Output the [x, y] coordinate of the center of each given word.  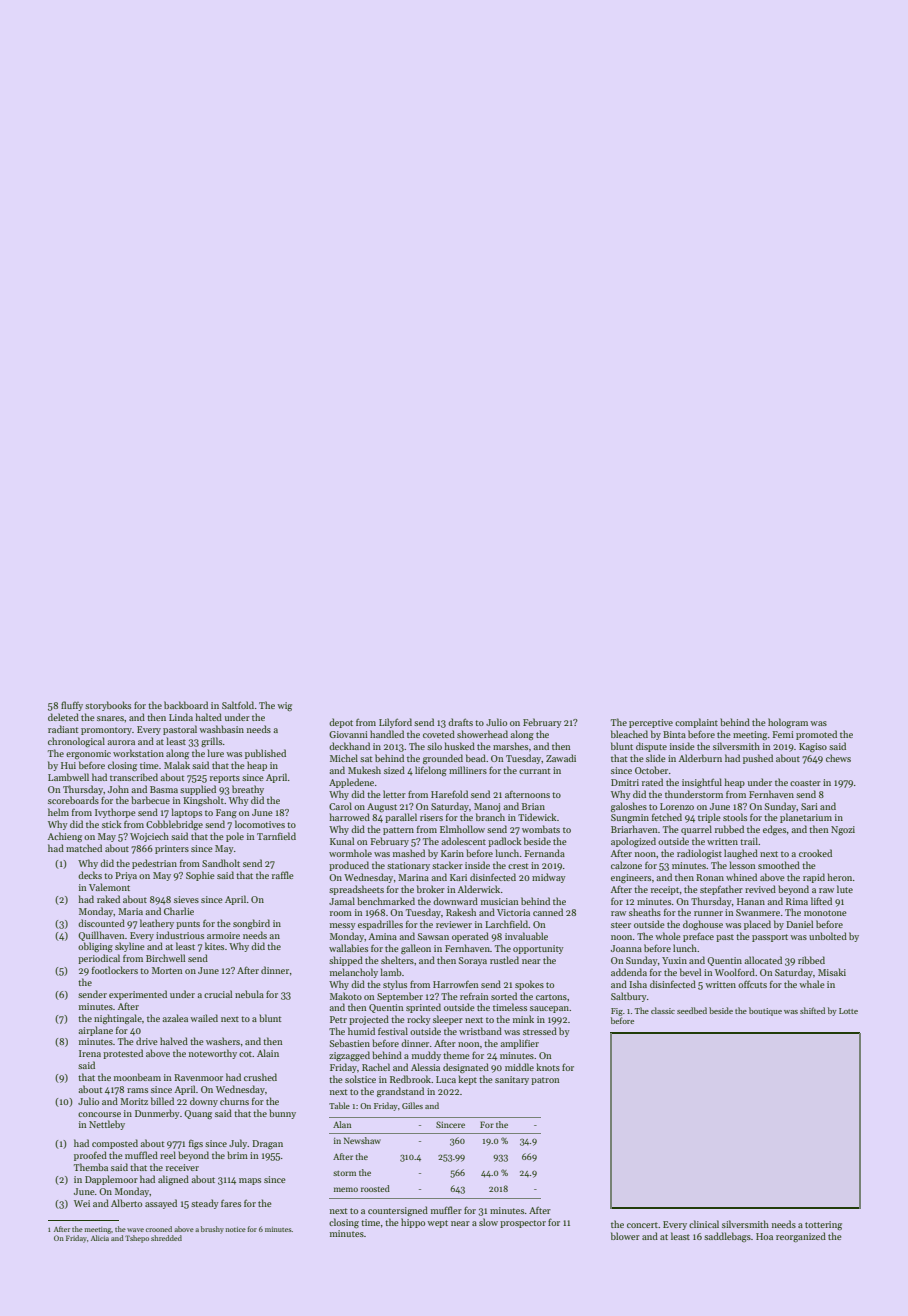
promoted [816, 735]
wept [437, 1224]
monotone [825, 913]
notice [236, 1229]
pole [235, 837]
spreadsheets [356, 890]
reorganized [801, 1237]
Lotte [848, 1011]
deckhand [349, 746]
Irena [90, 1053]
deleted [63, 717]
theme [456, 1055]
